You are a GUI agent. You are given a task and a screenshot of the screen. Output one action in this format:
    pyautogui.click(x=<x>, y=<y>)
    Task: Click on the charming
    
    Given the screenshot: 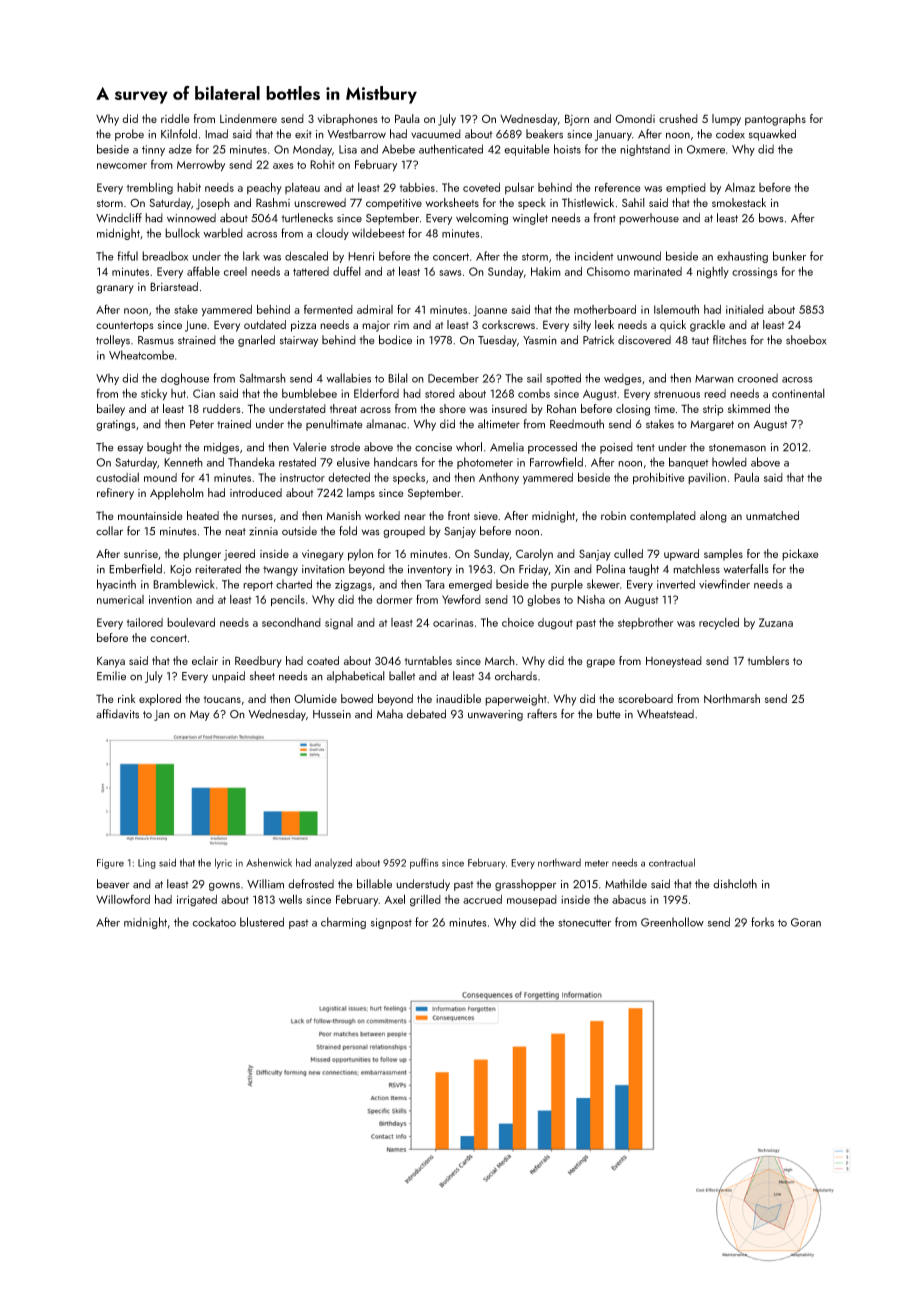 What is the action you would take?
    pyautogui.click(x=343, y=923)
